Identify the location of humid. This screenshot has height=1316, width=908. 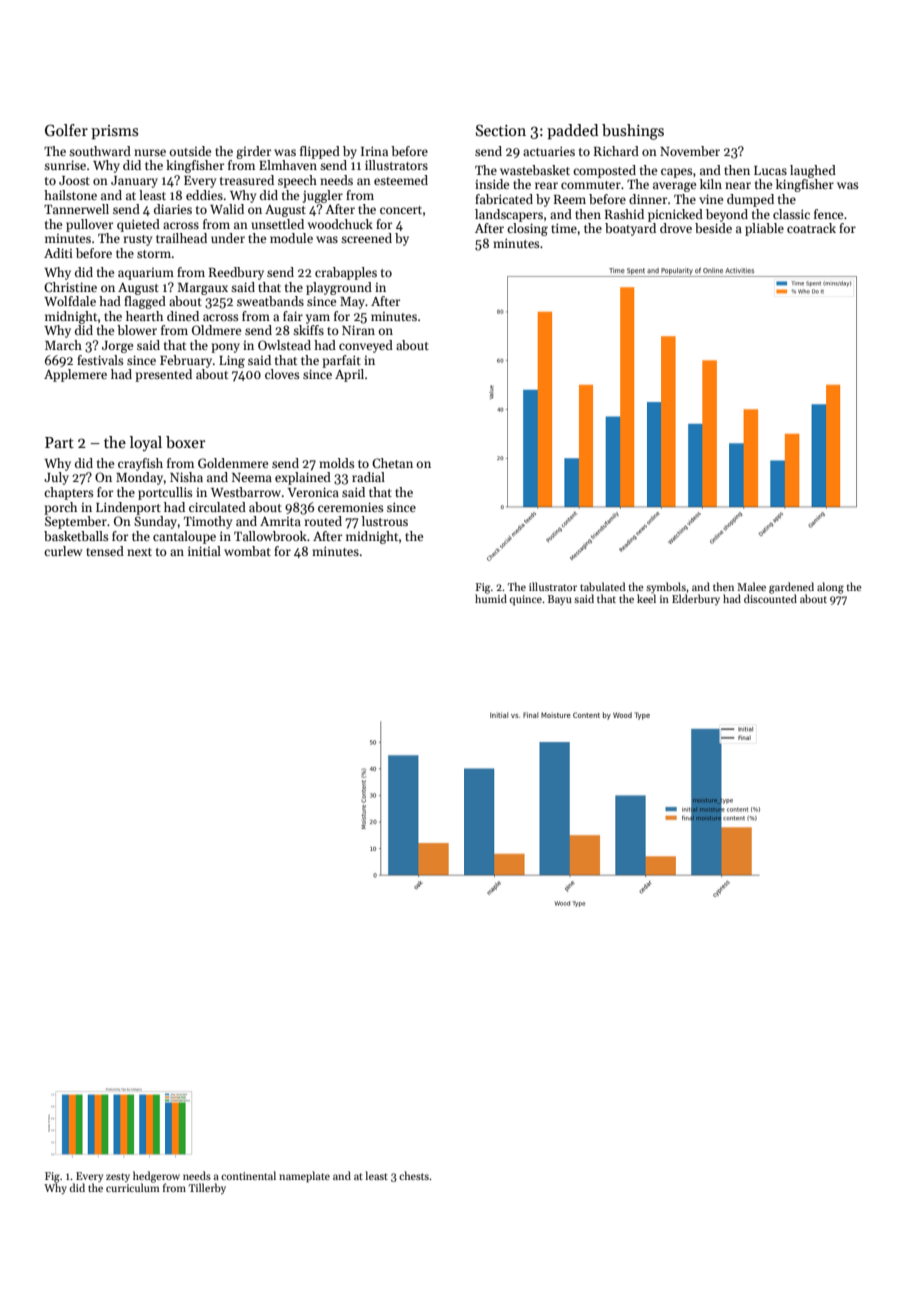
(491, 598).
